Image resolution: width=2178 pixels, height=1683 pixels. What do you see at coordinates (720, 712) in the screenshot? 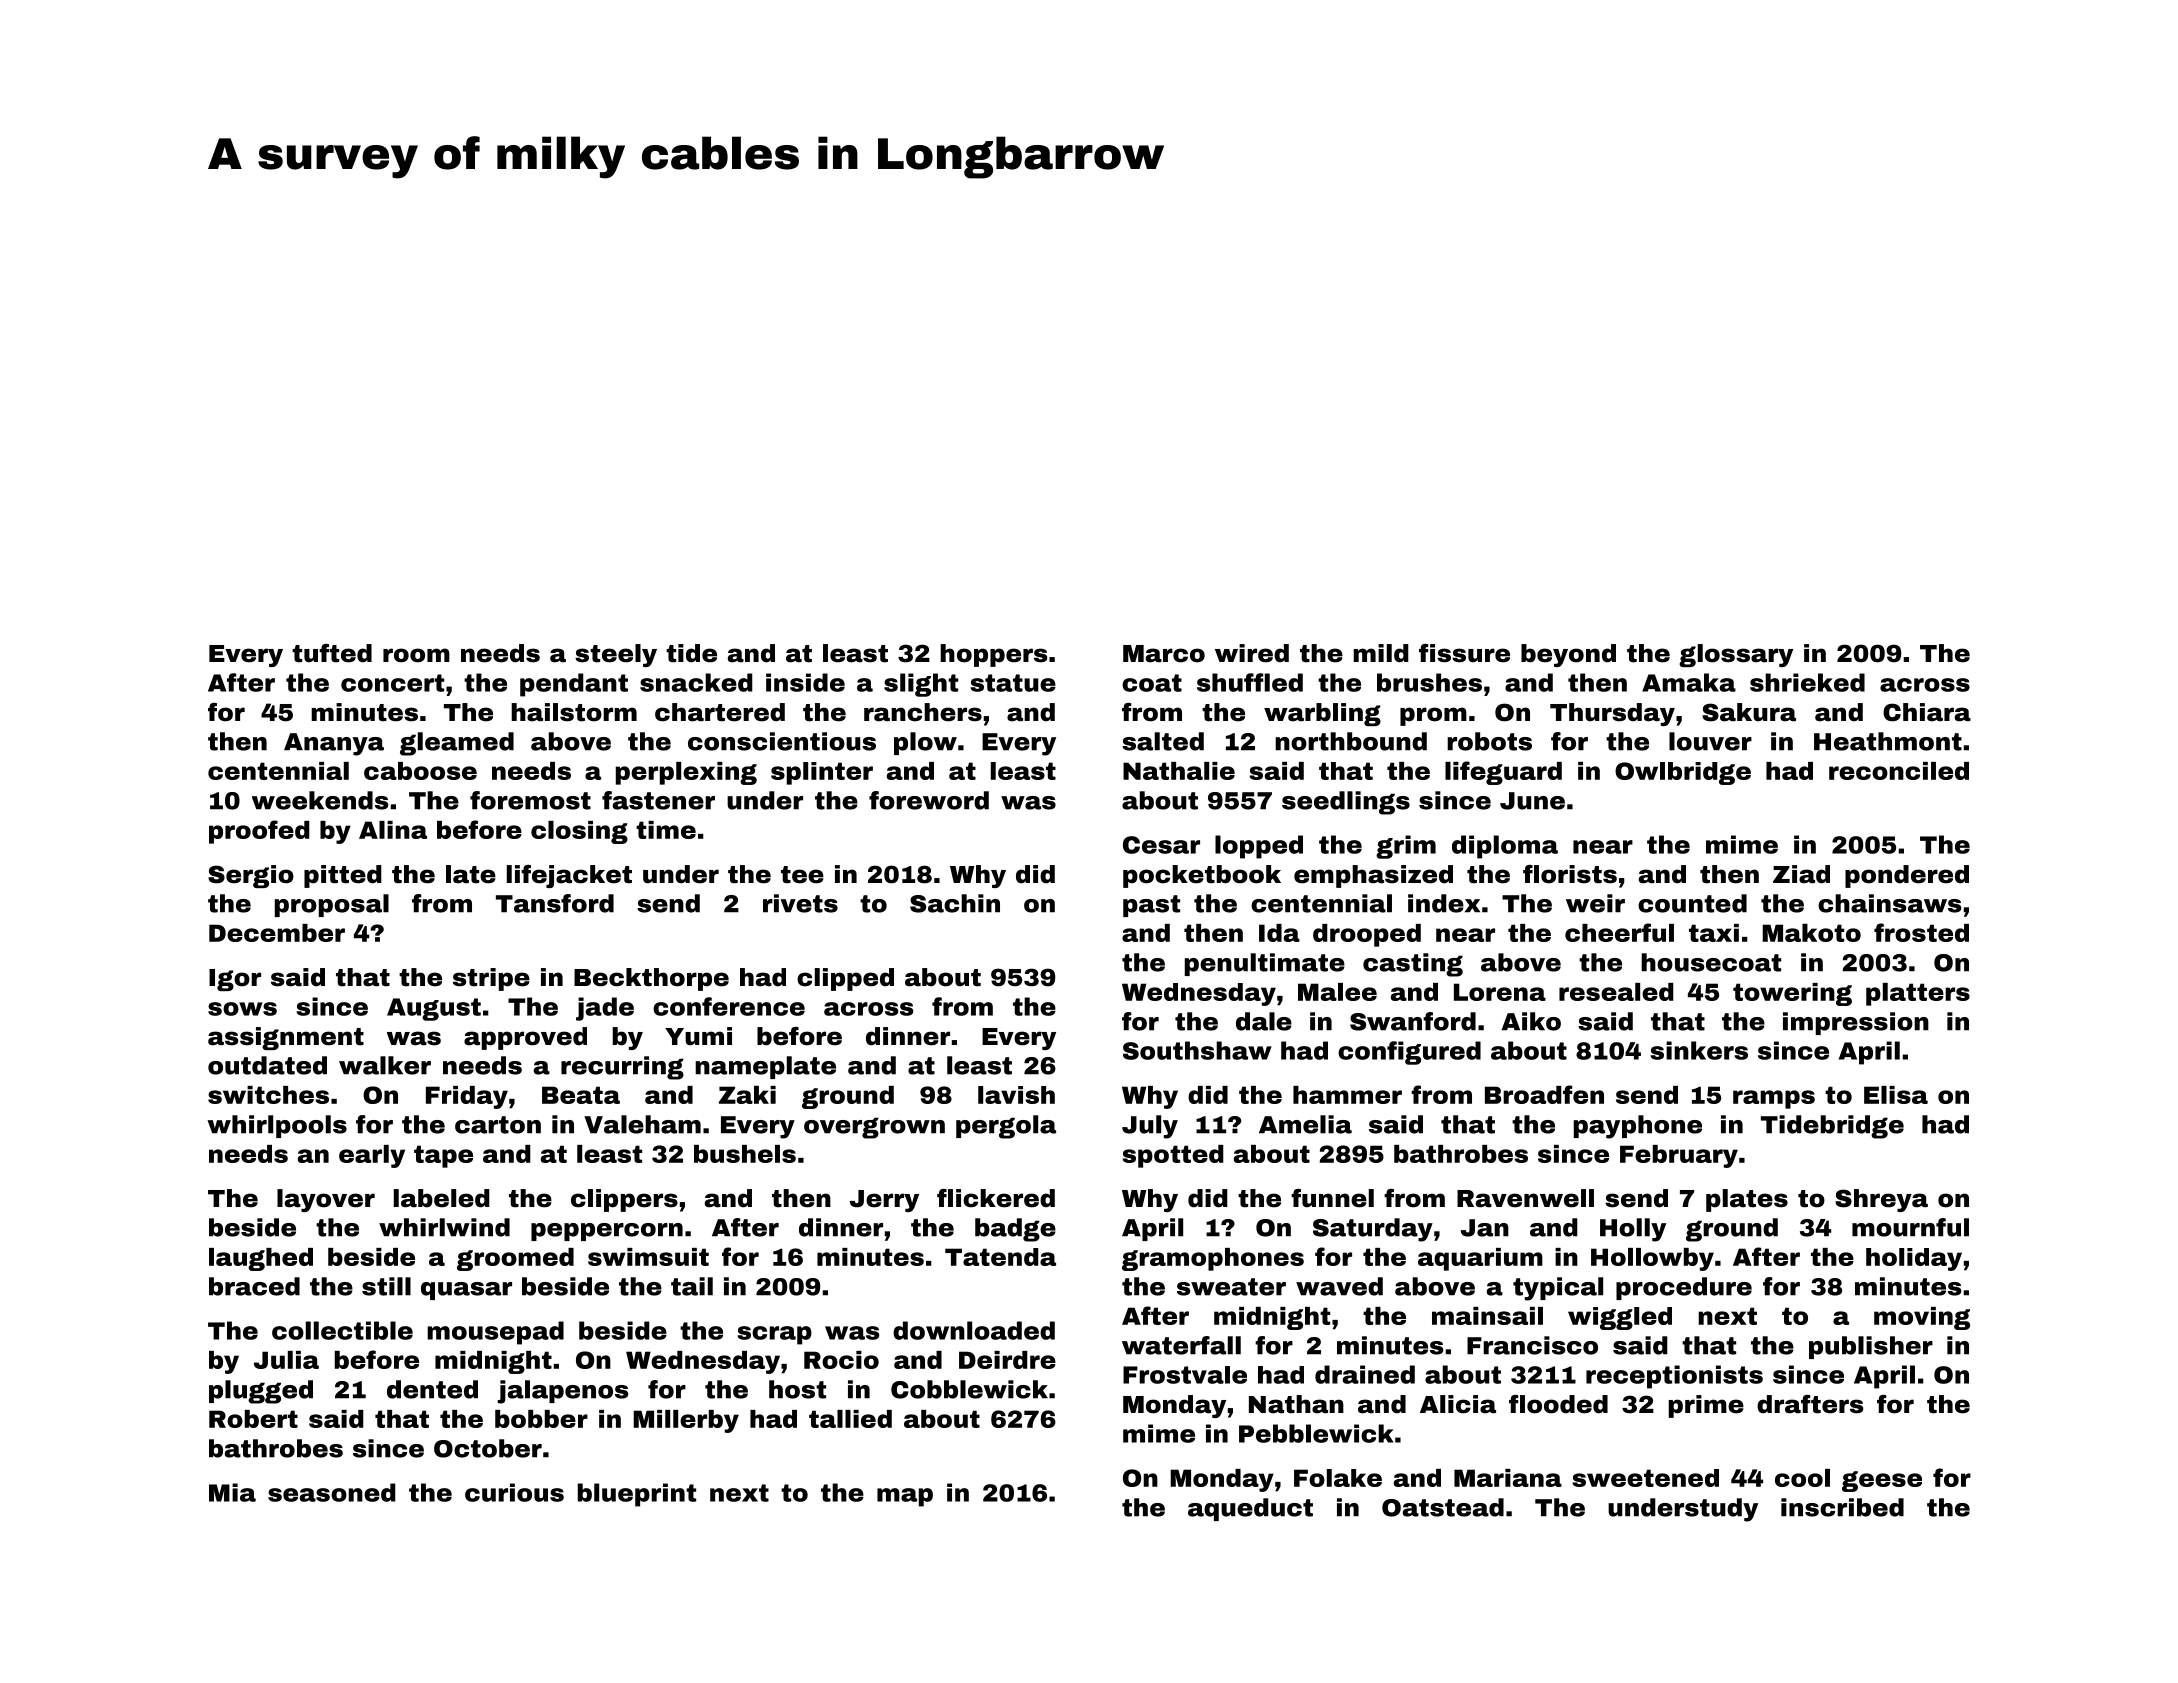
I see `chartered` at bounding box center [720, 712].
